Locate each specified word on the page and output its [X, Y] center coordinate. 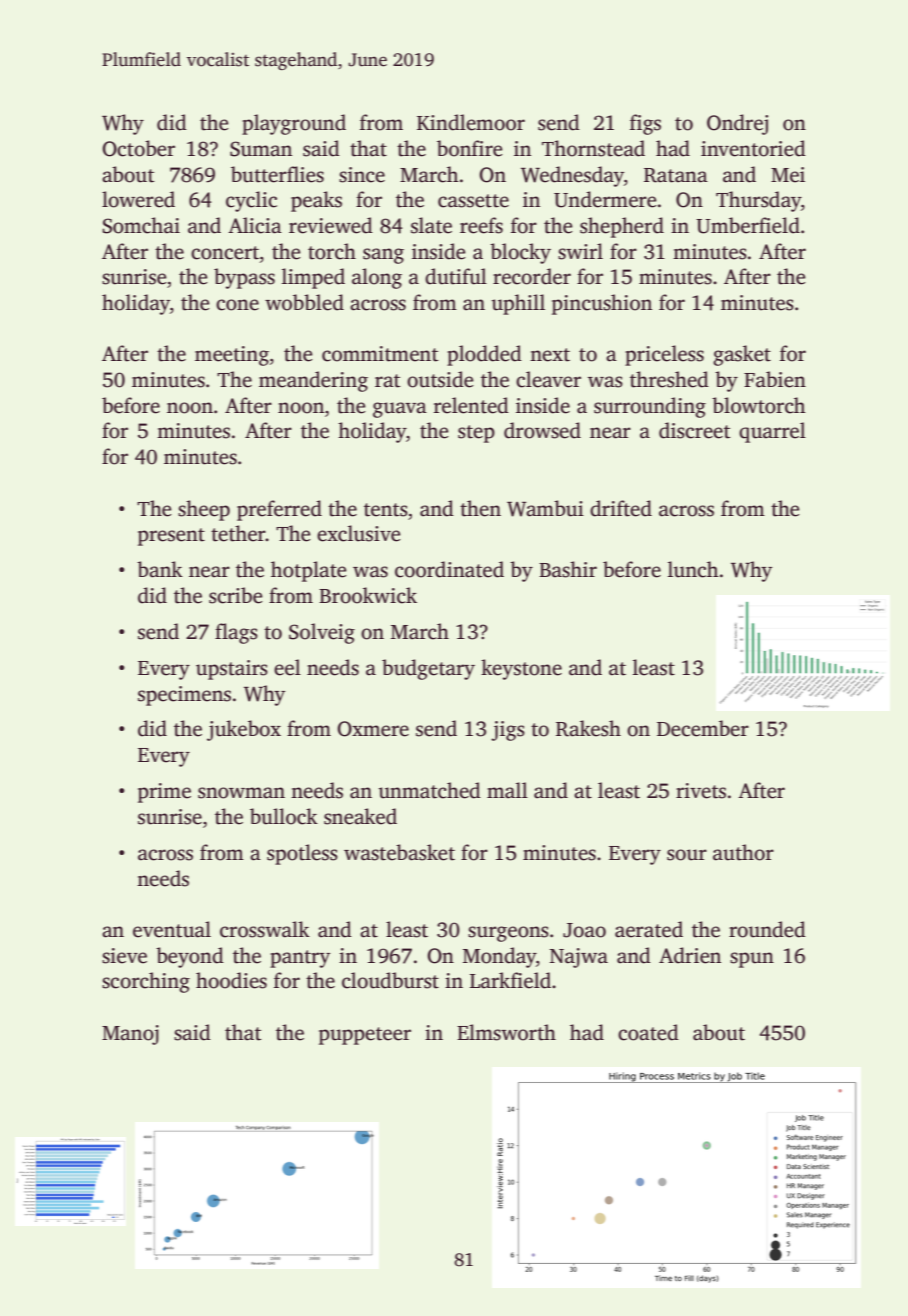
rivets [701, 791]
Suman [261, 149]
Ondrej [737, 124]
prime [164, 793]
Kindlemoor [471, 122]
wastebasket [399, 852]
